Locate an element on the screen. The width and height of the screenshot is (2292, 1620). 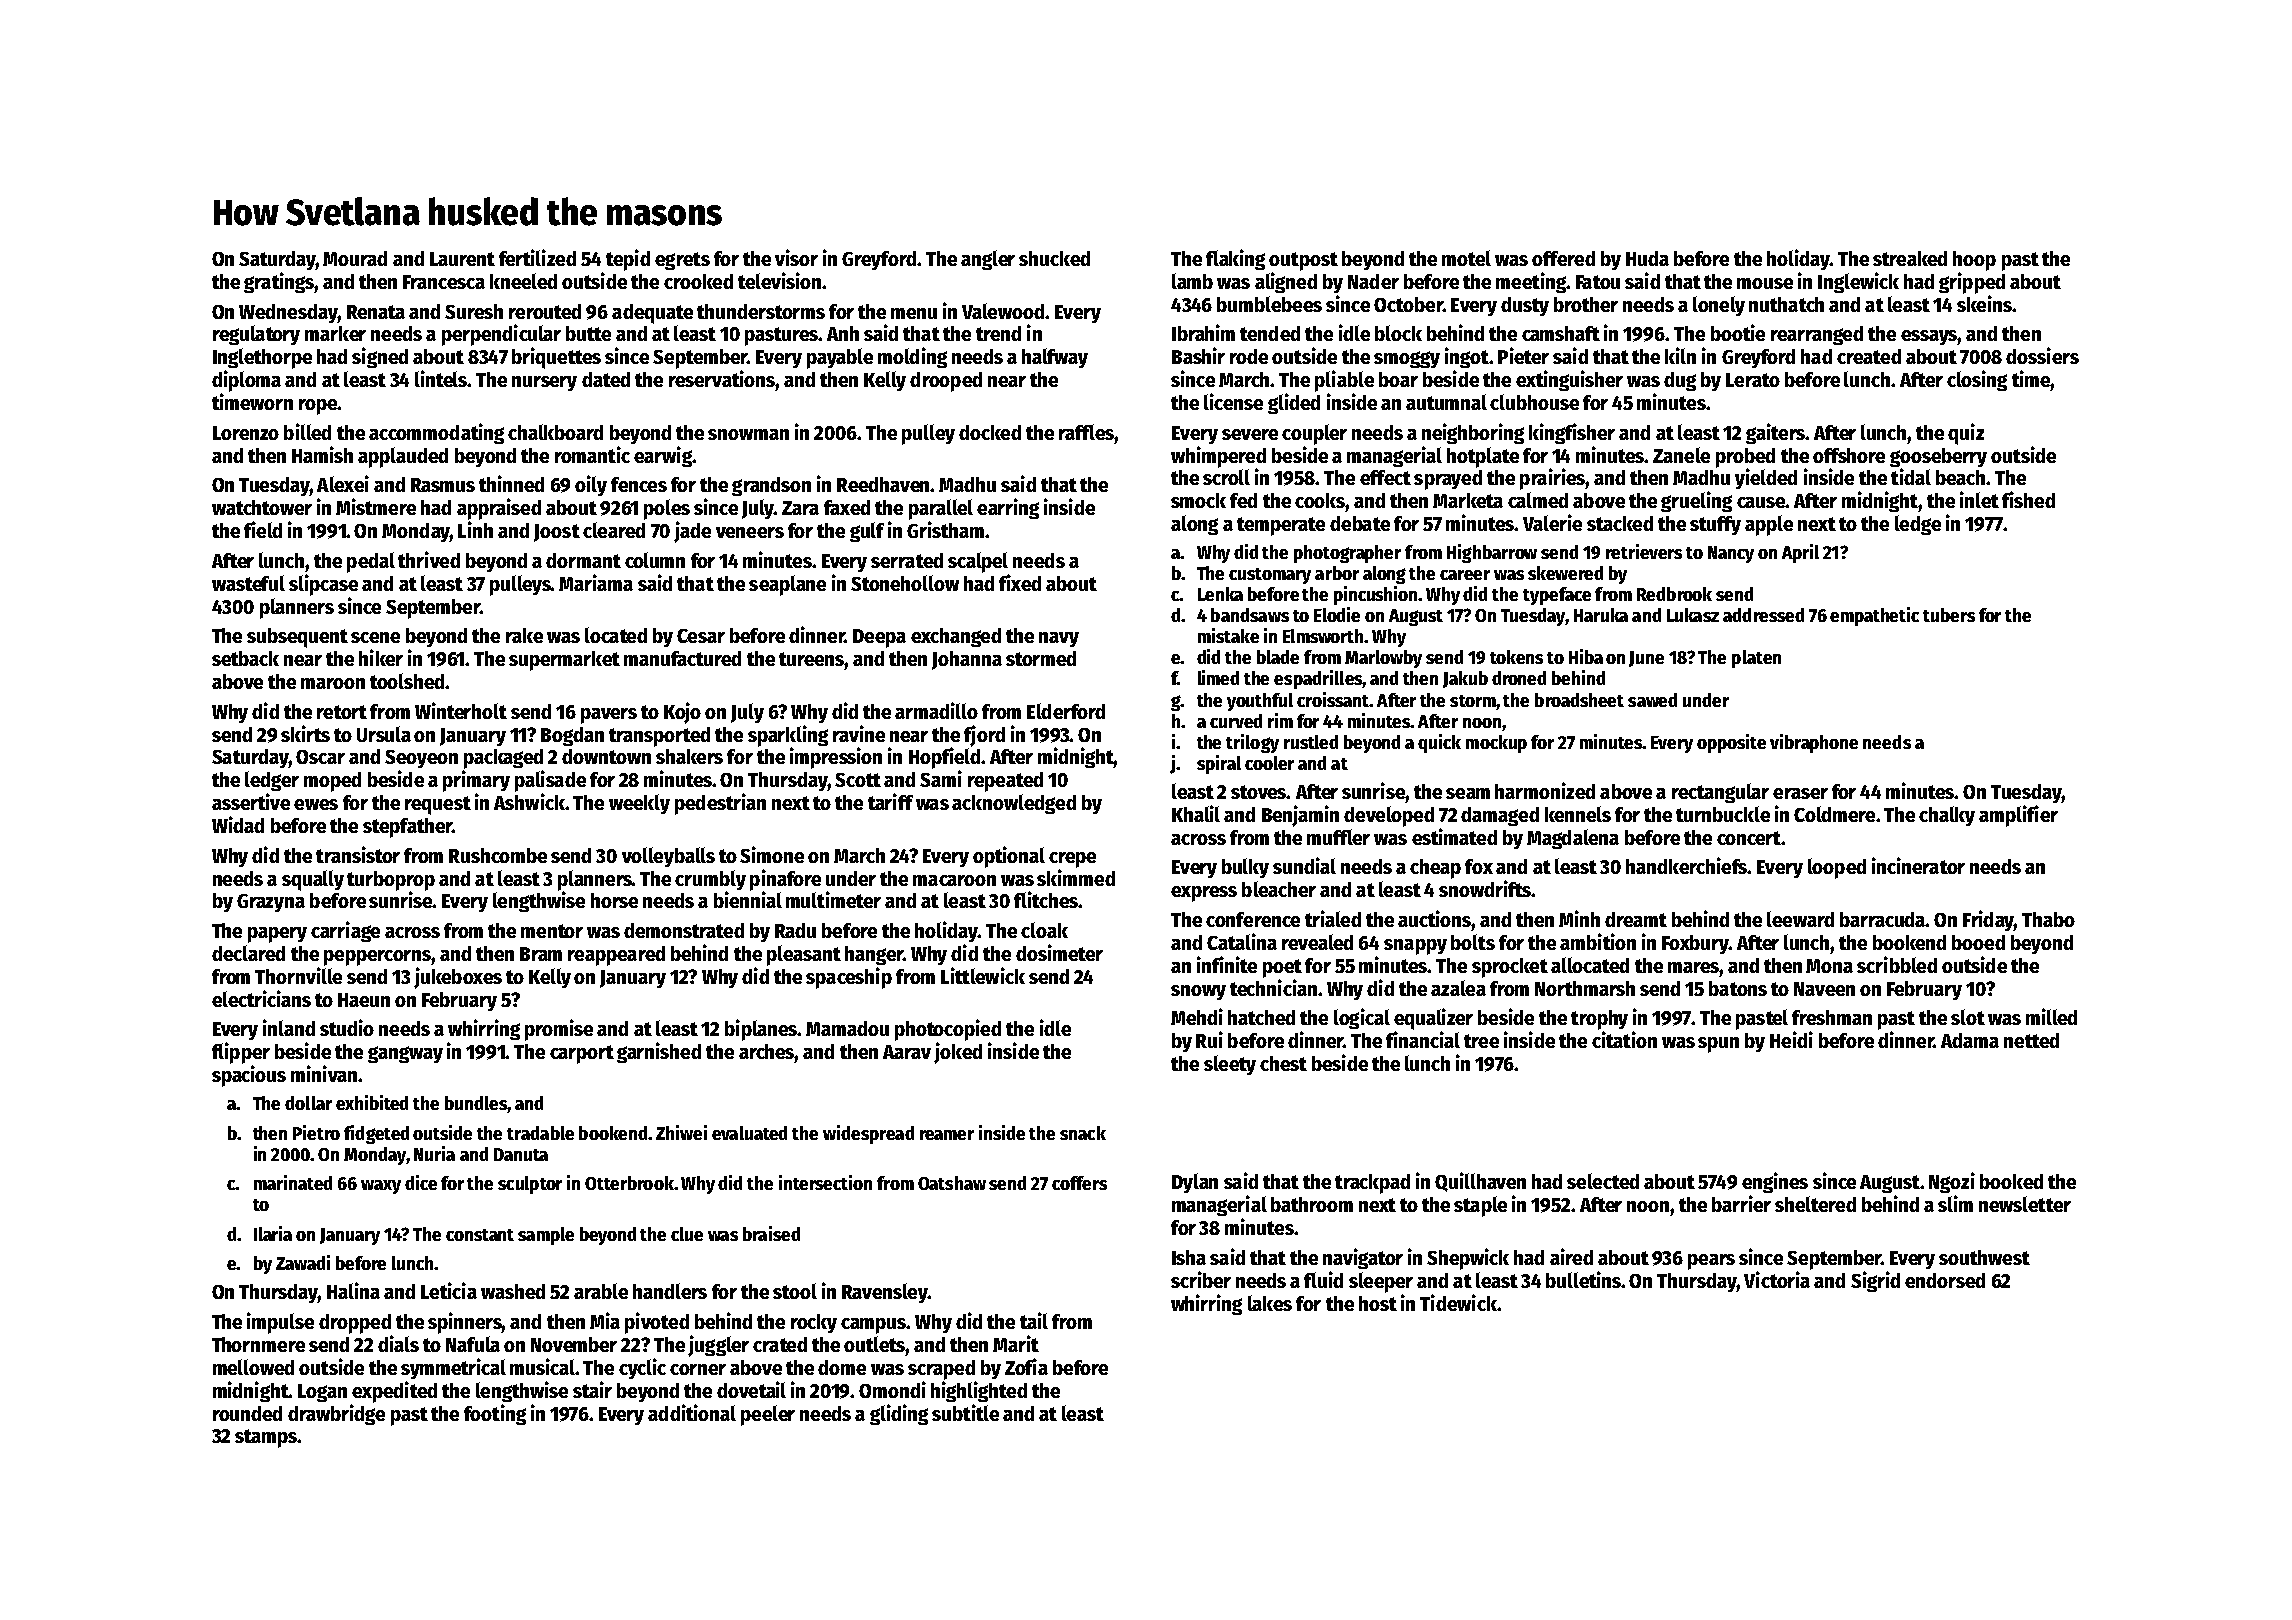
Thabo is located at coordinates (2048, 919).
